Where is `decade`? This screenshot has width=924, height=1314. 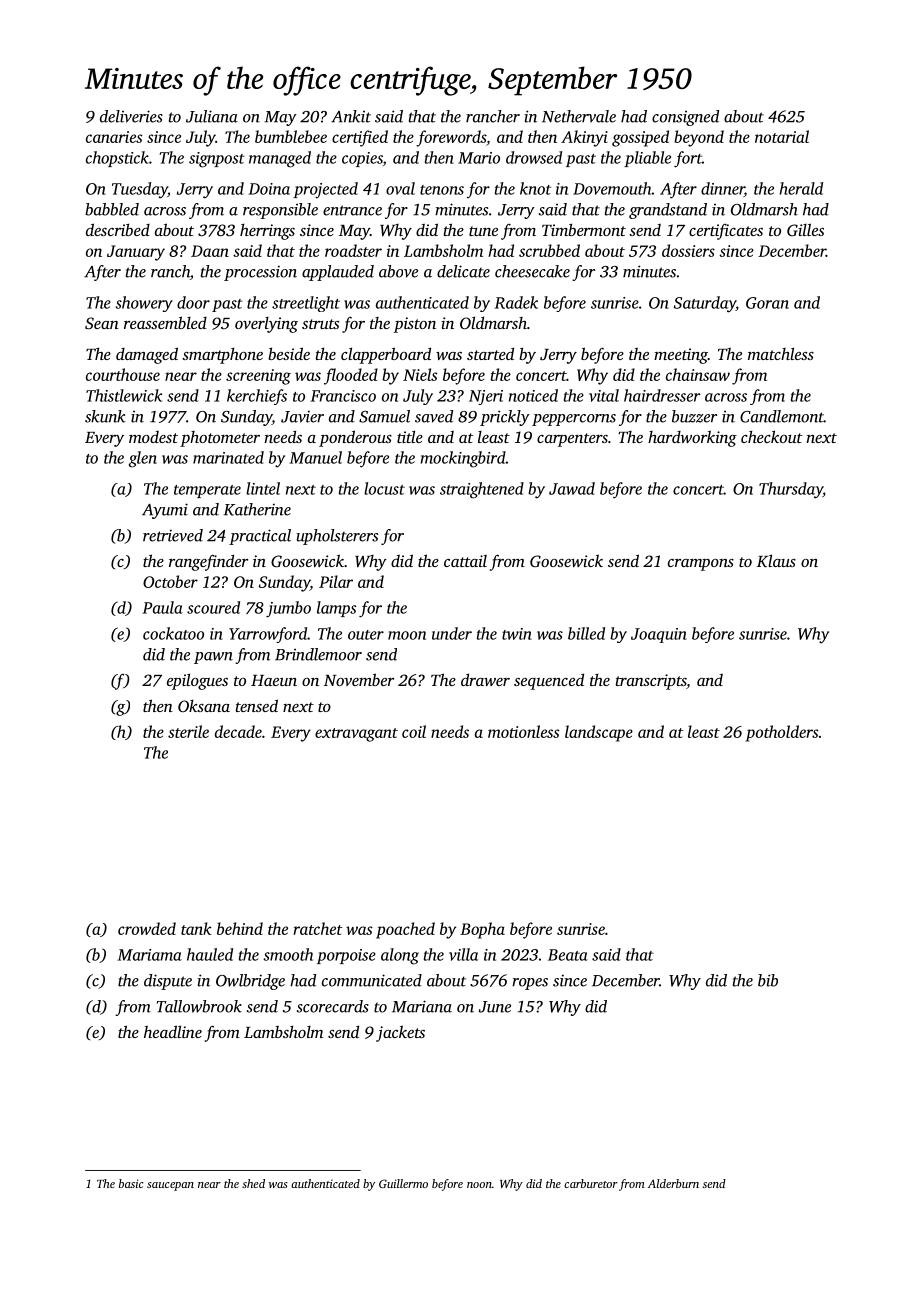 decade is located at coordinates (238, 731).
